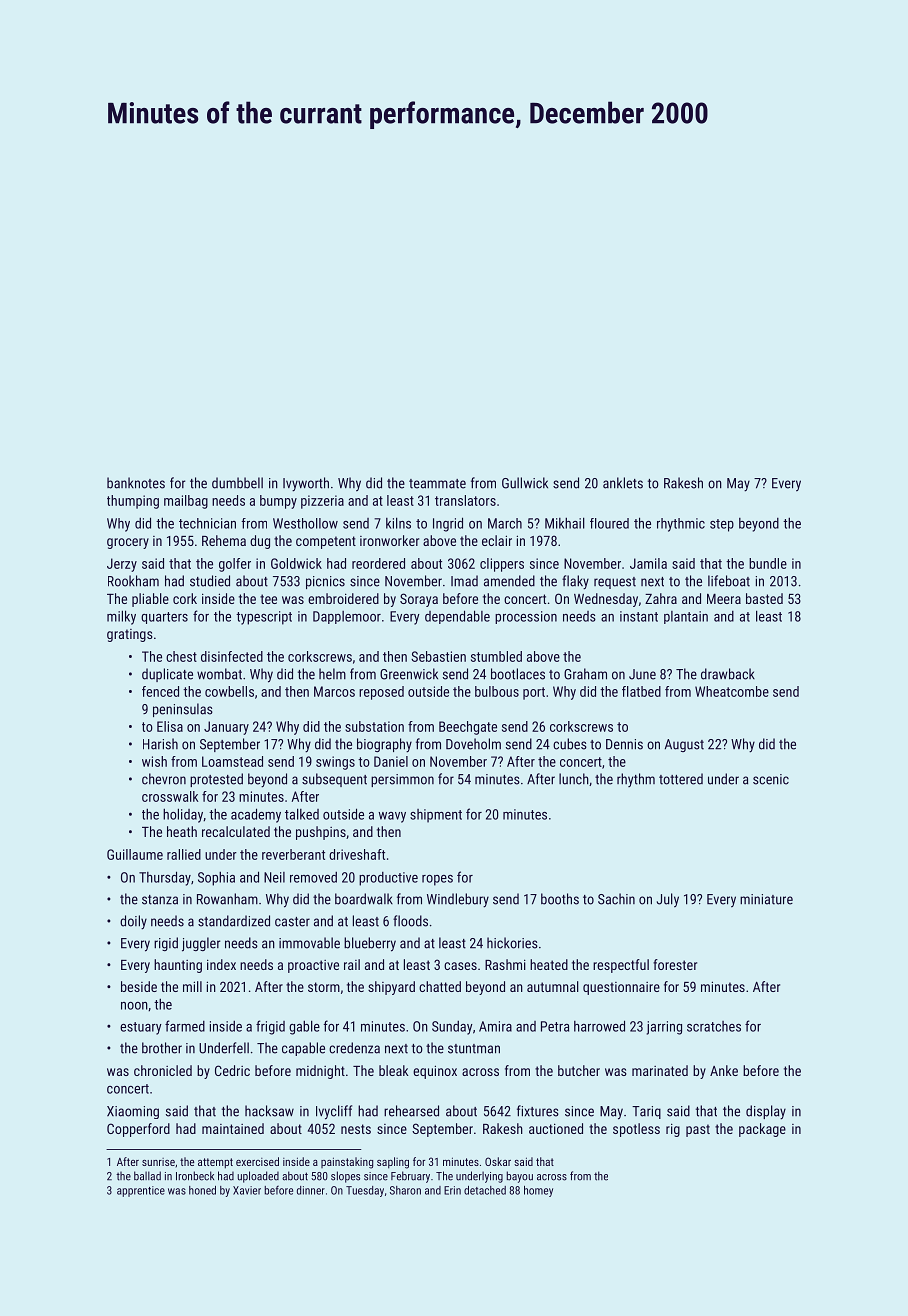 This screenshot has width=908, height=1316. I want to click on Harish, so click(160, 744).
